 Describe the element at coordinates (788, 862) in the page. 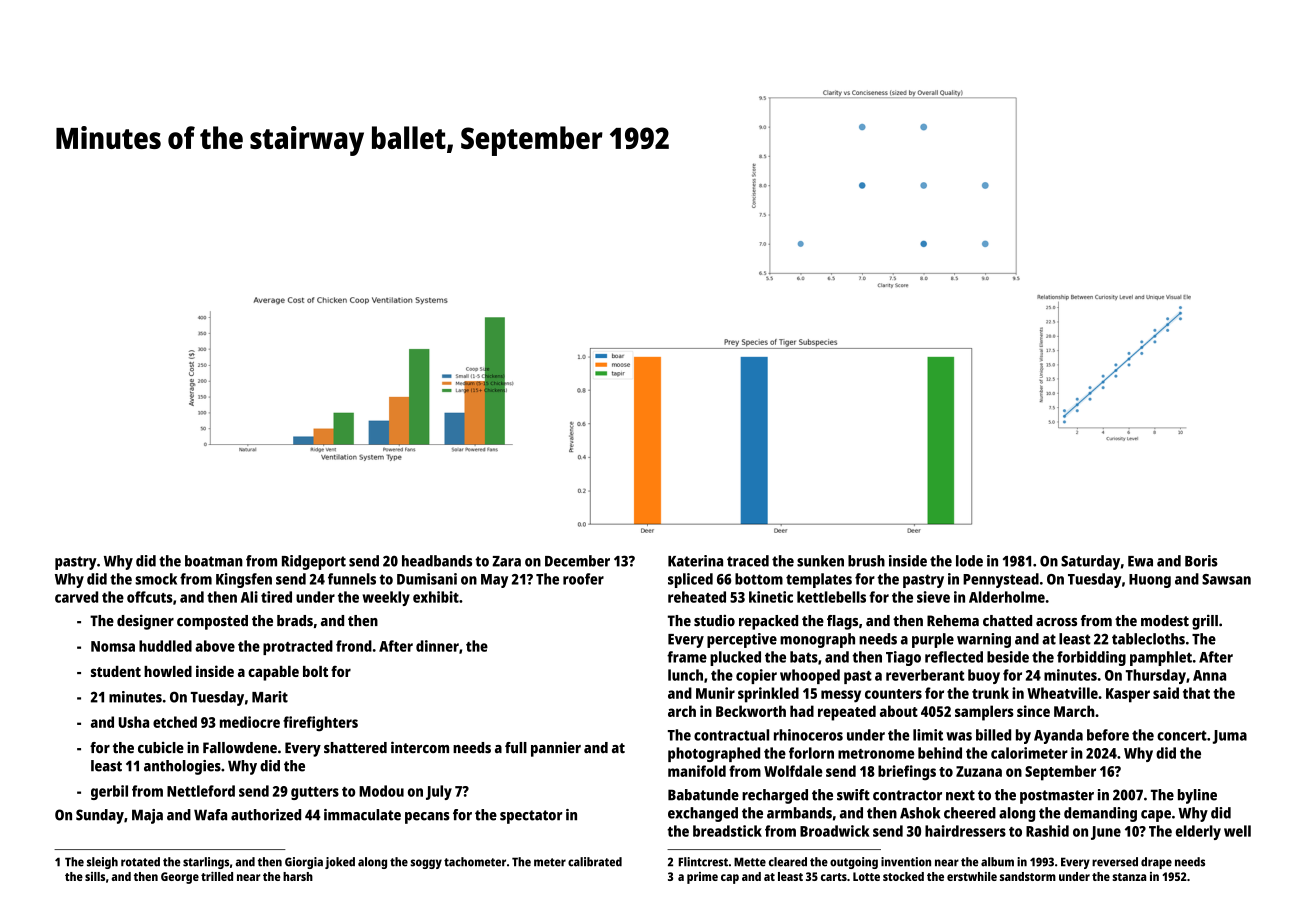

I see `cleared` at that location.
